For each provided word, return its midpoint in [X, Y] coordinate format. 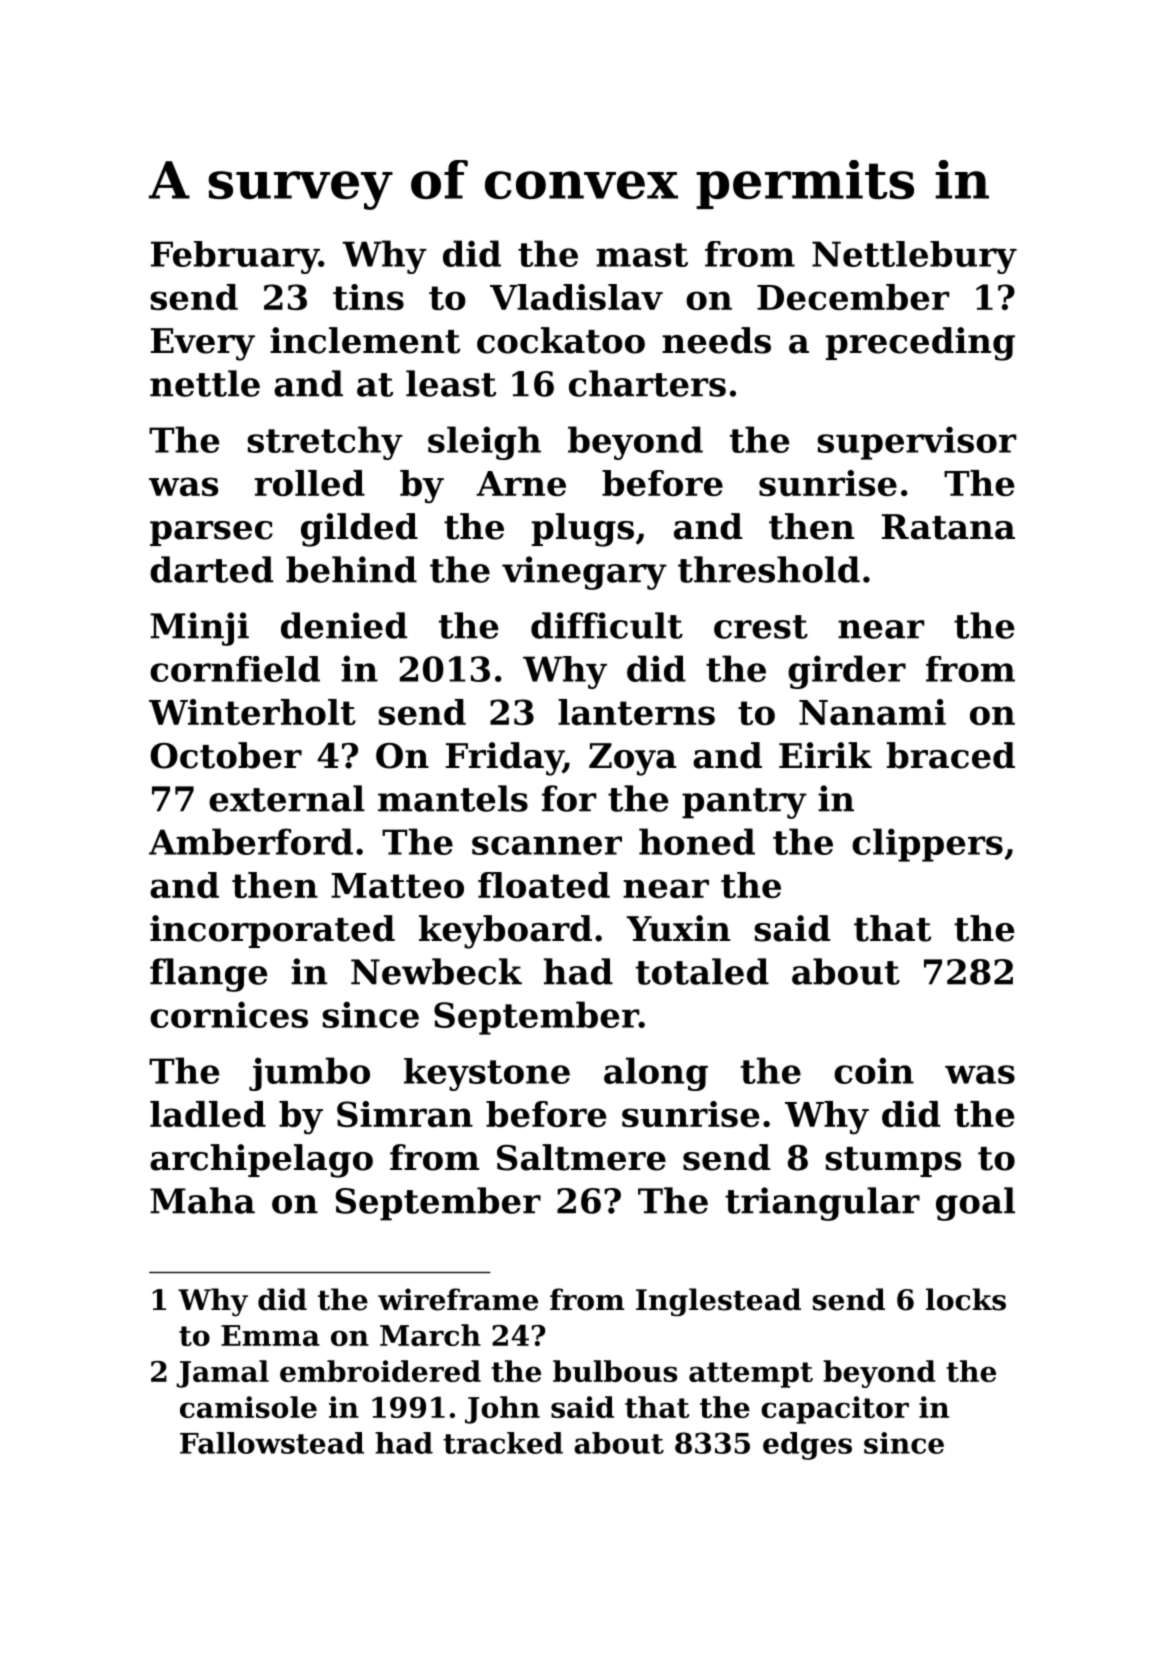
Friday [504, 759]
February [235, 257]
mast [642, 255]
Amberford [251, 841]
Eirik [825, 755]
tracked [503, 1443]
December [853, 297]
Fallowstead [272, 1443]
